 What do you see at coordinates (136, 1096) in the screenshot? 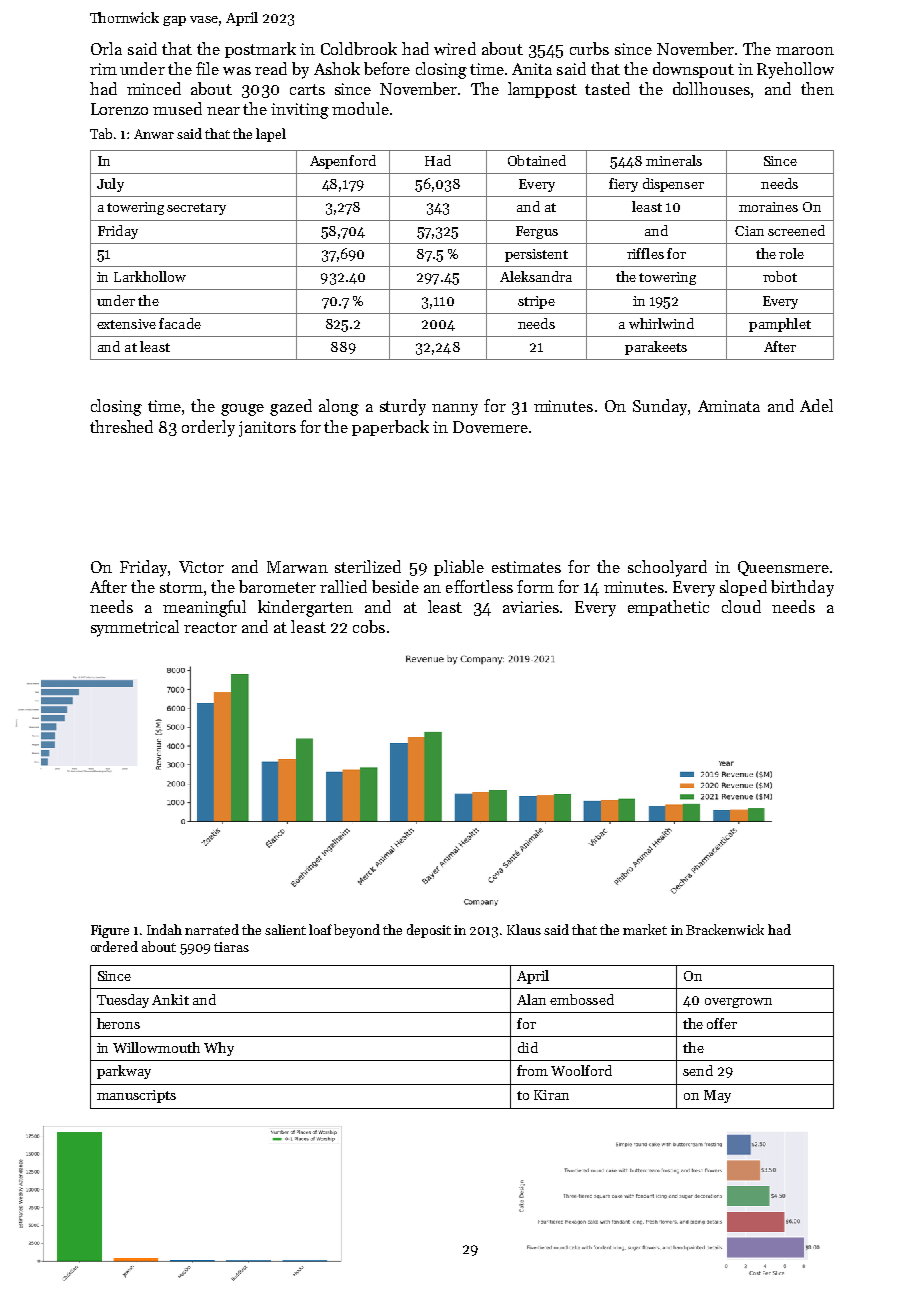
I see `manuscripts` at bounding box center [136, 1096].
